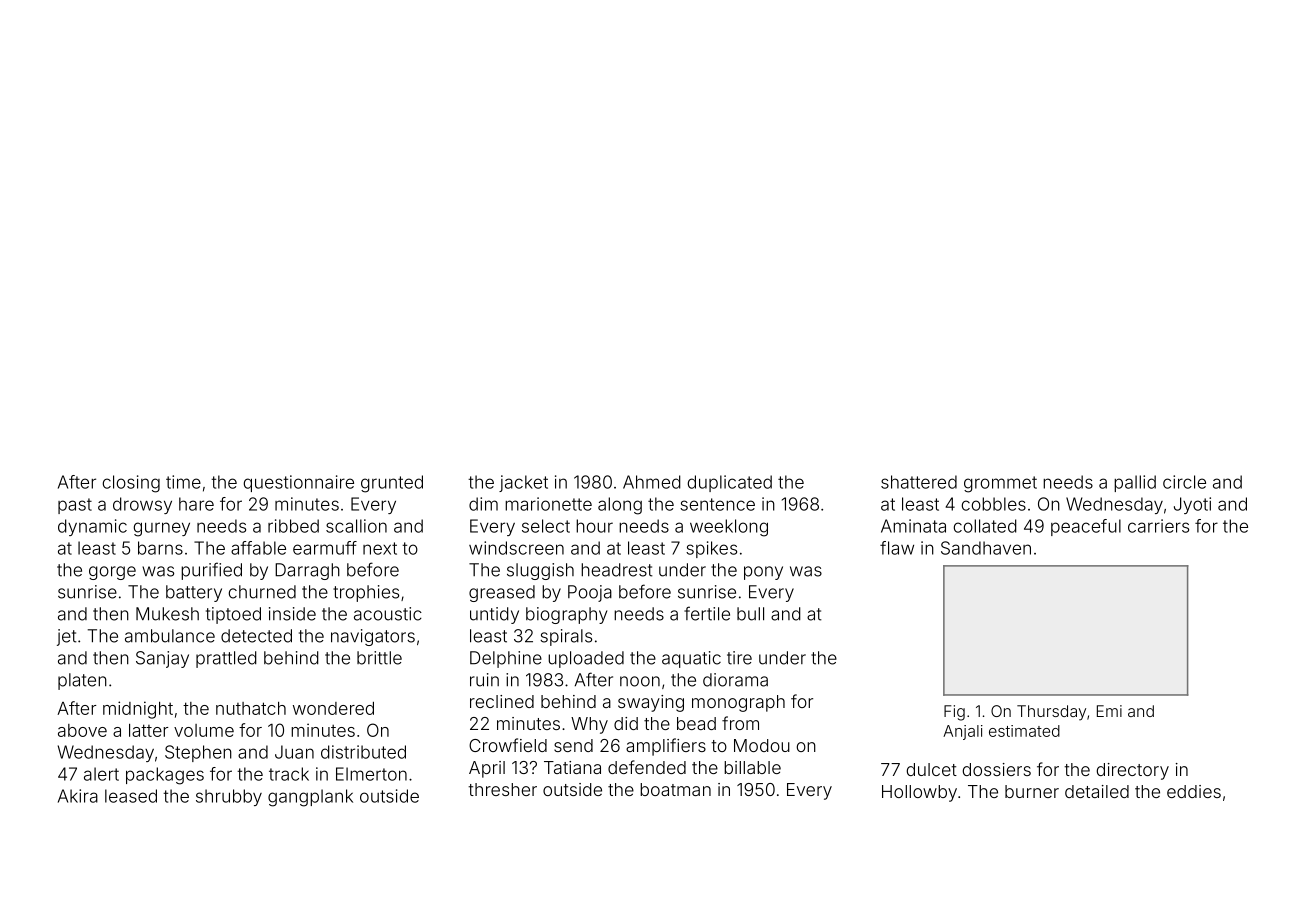  I want to click on gangplank, so click(310, 798).
